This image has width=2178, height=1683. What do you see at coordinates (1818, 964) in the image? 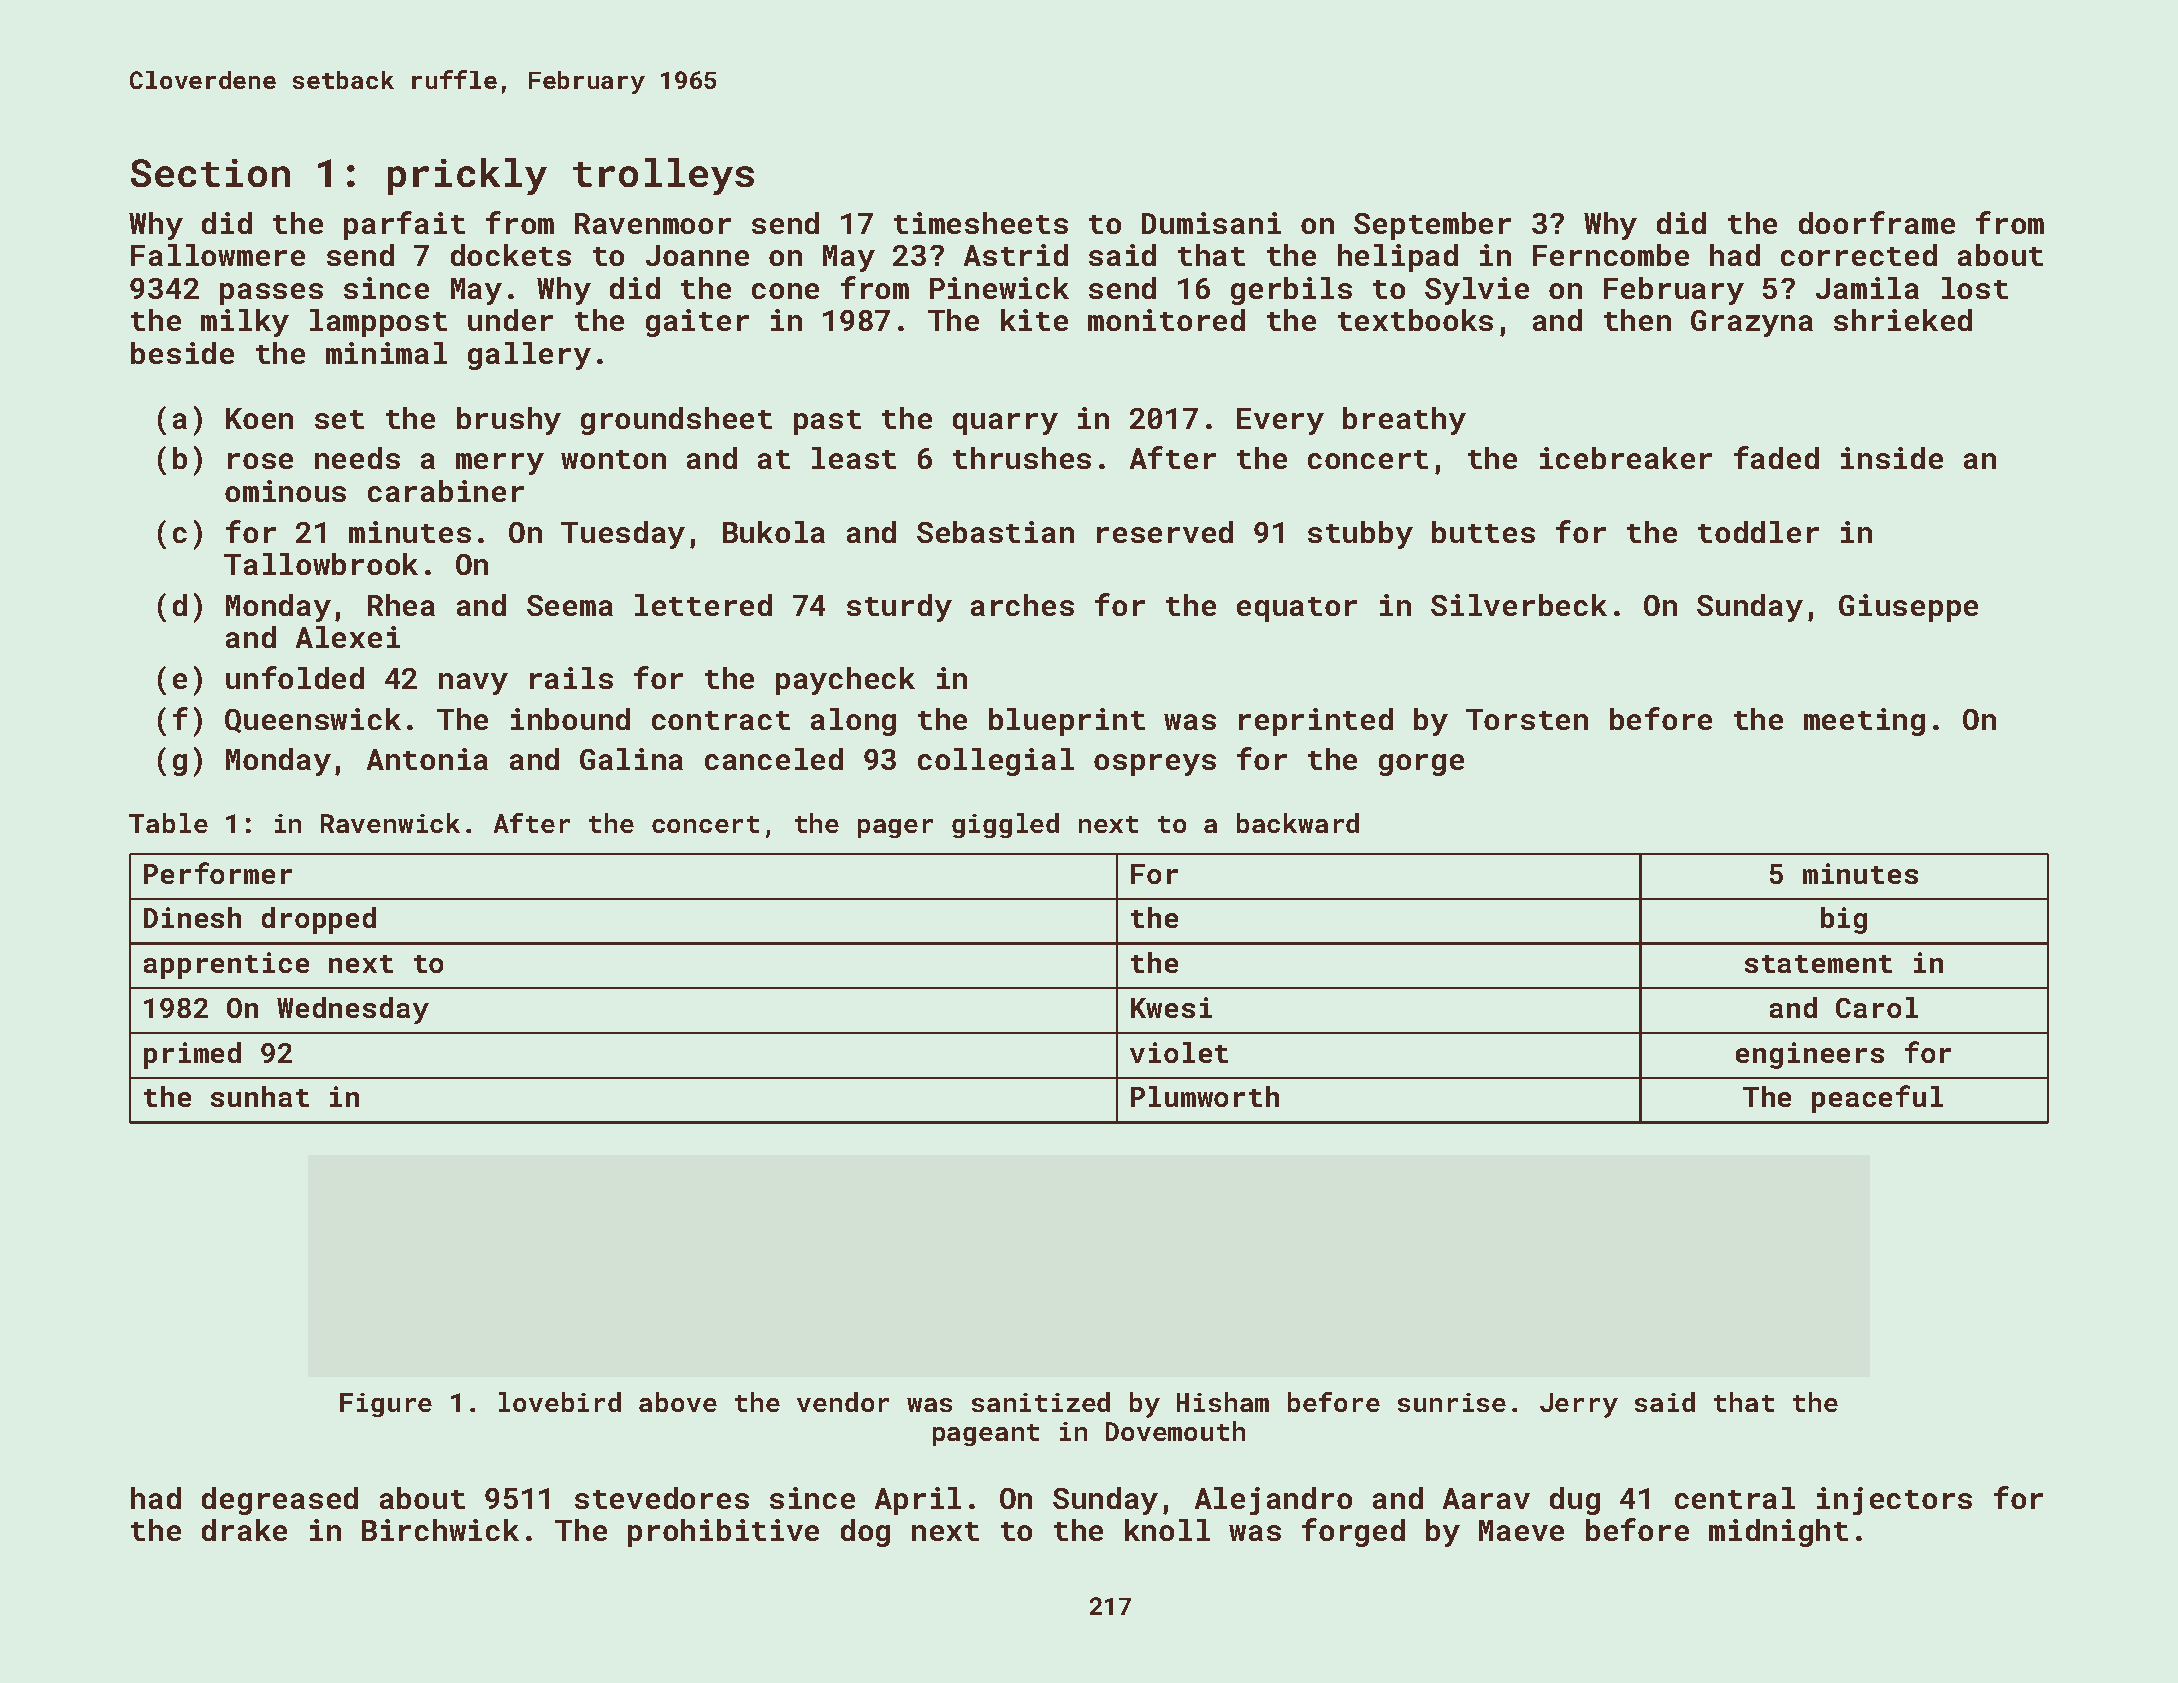
I see `statement` at bounding box center [1818, 964].
